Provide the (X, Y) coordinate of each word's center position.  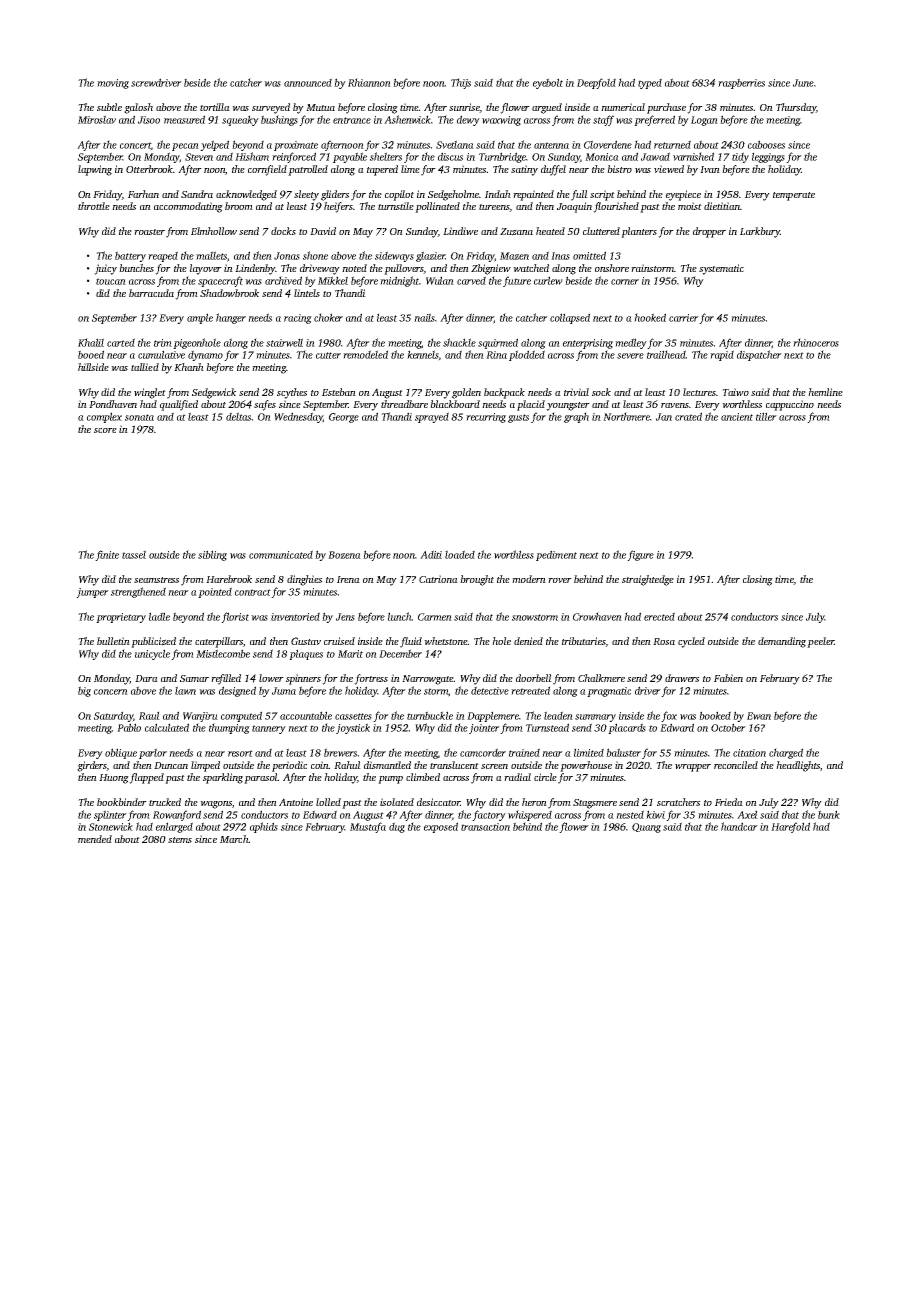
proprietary (121, 618)
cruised (339, 641)
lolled (328, 802)
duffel (553, 170)
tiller (766, 416)
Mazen (514, 256)
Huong (114, 779)
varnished (693, 156)
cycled (691, 642)
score (105, 430)
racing (298, 319)
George (344, 418)
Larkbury (760, 232)
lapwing (95, 170)
